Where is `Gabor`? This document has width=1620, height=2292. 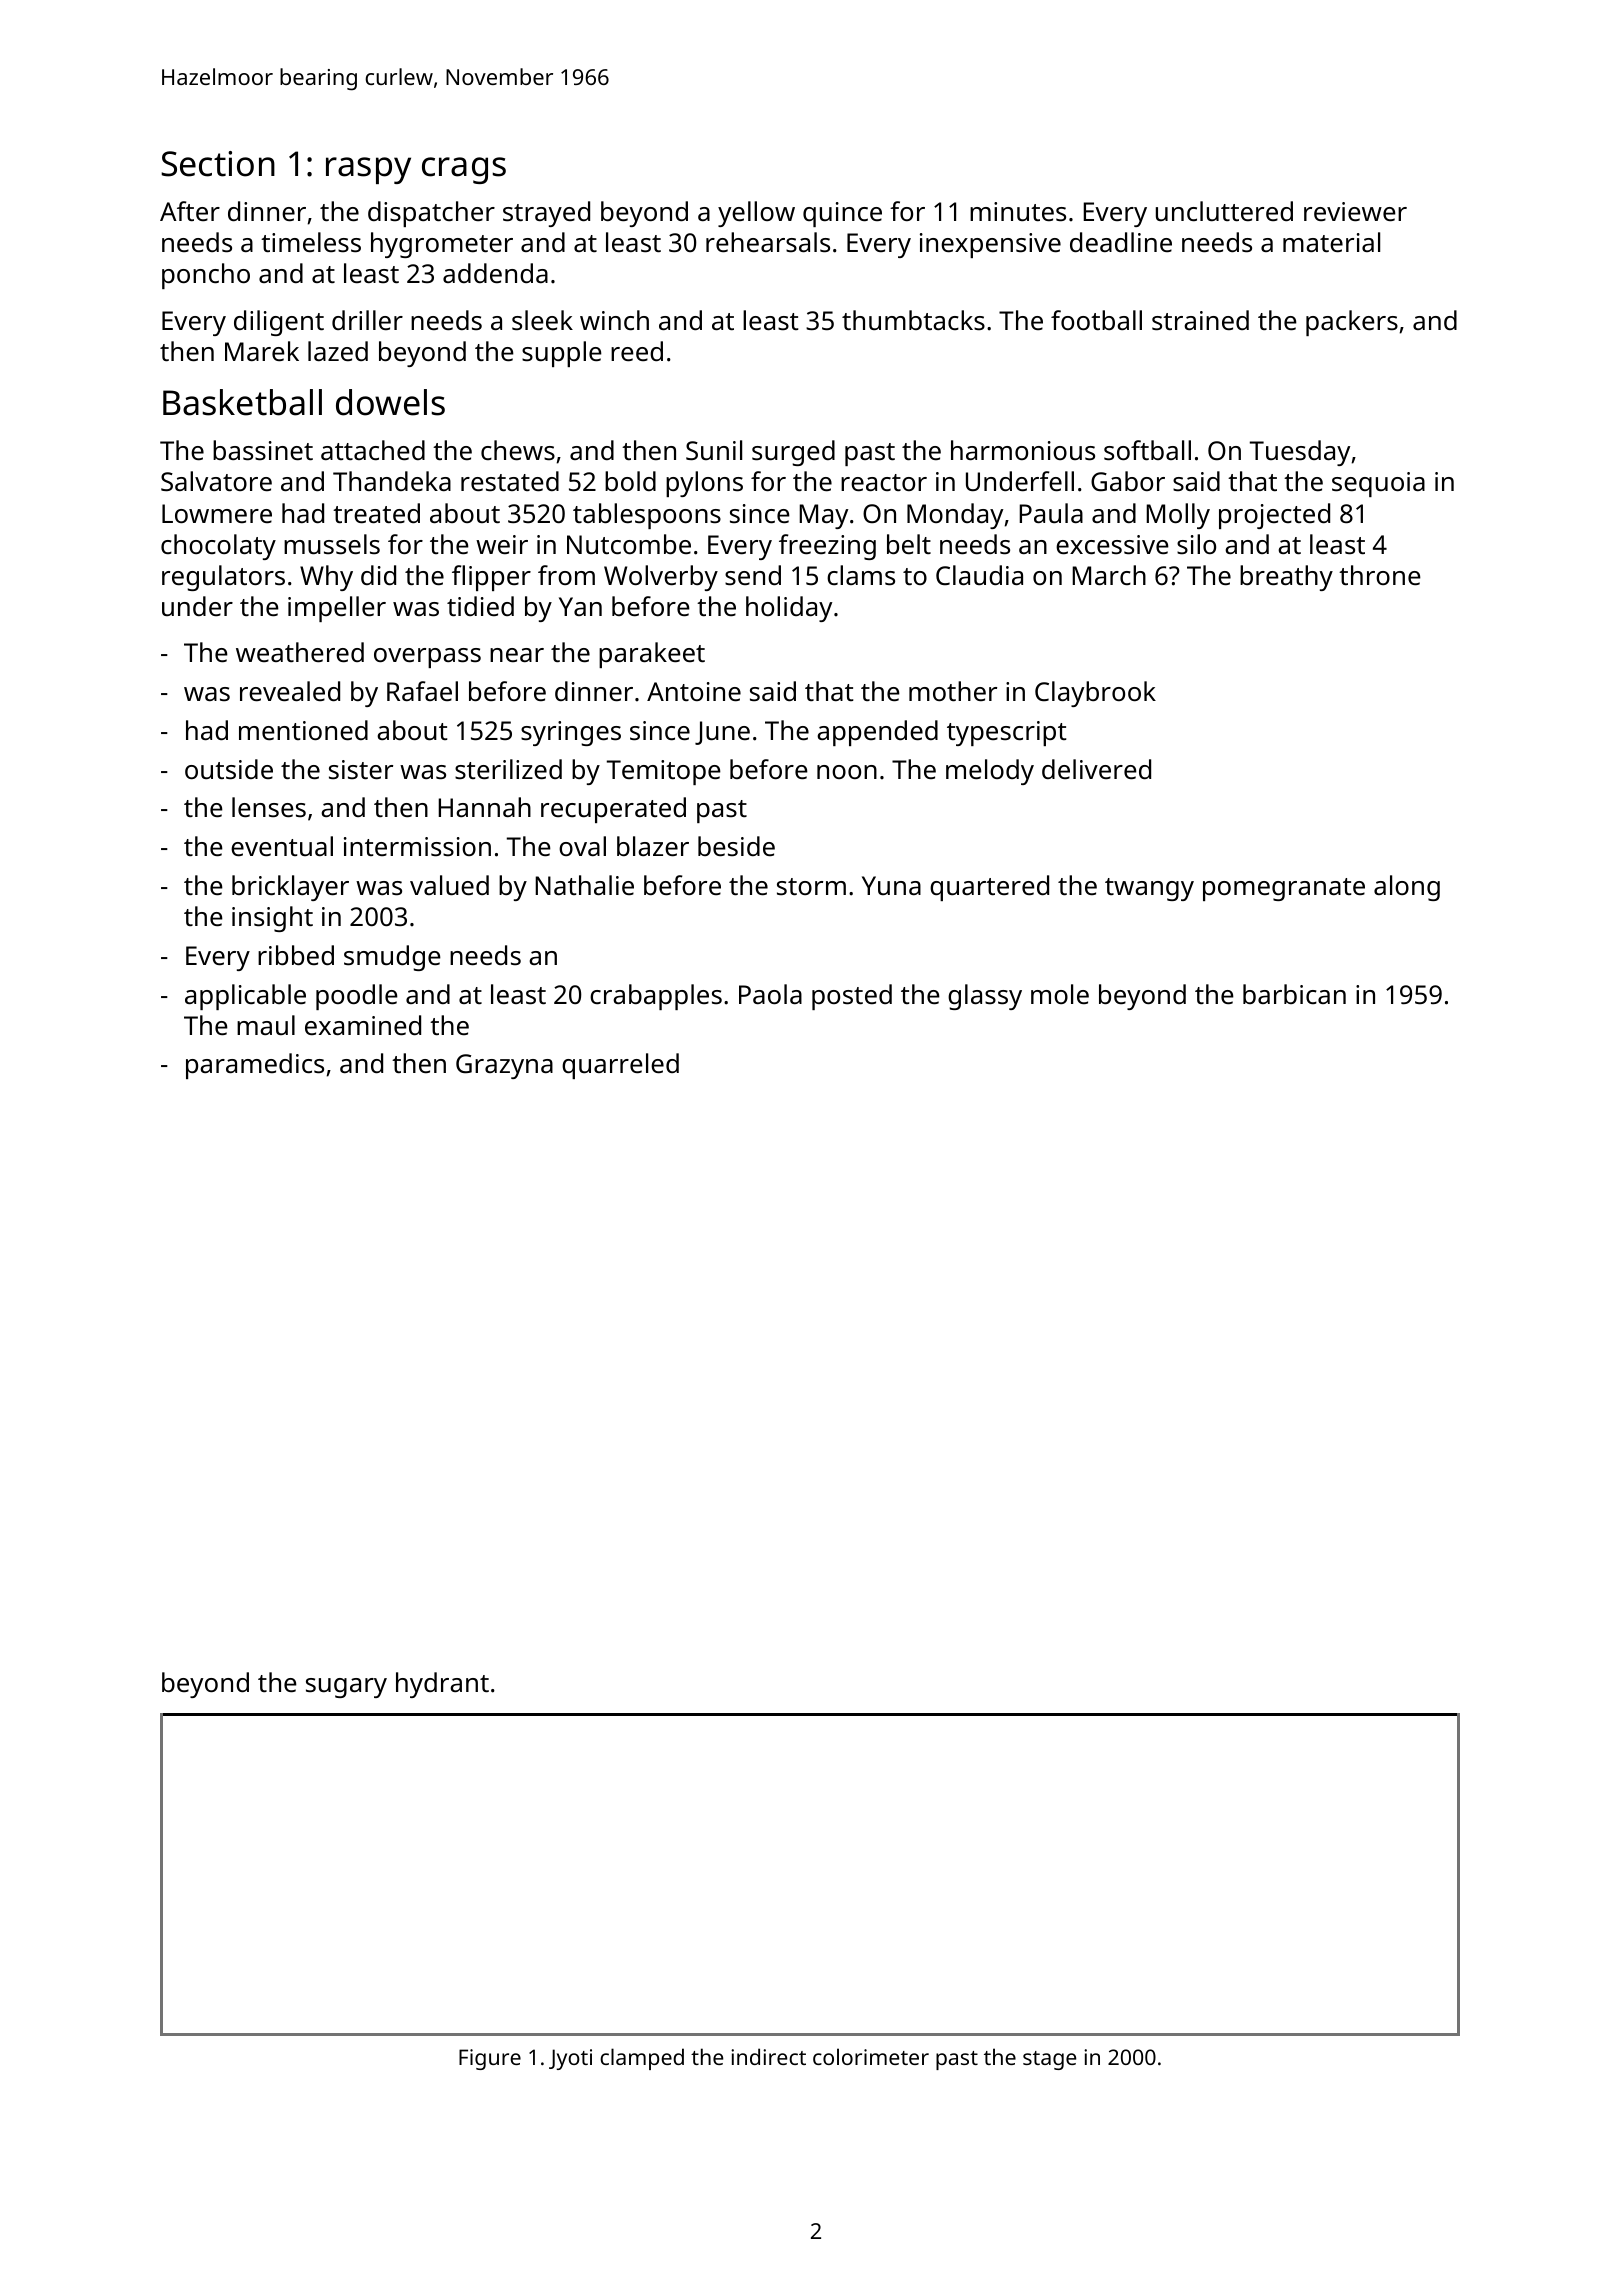 Gabor is located at coordinates (1128, 481).
